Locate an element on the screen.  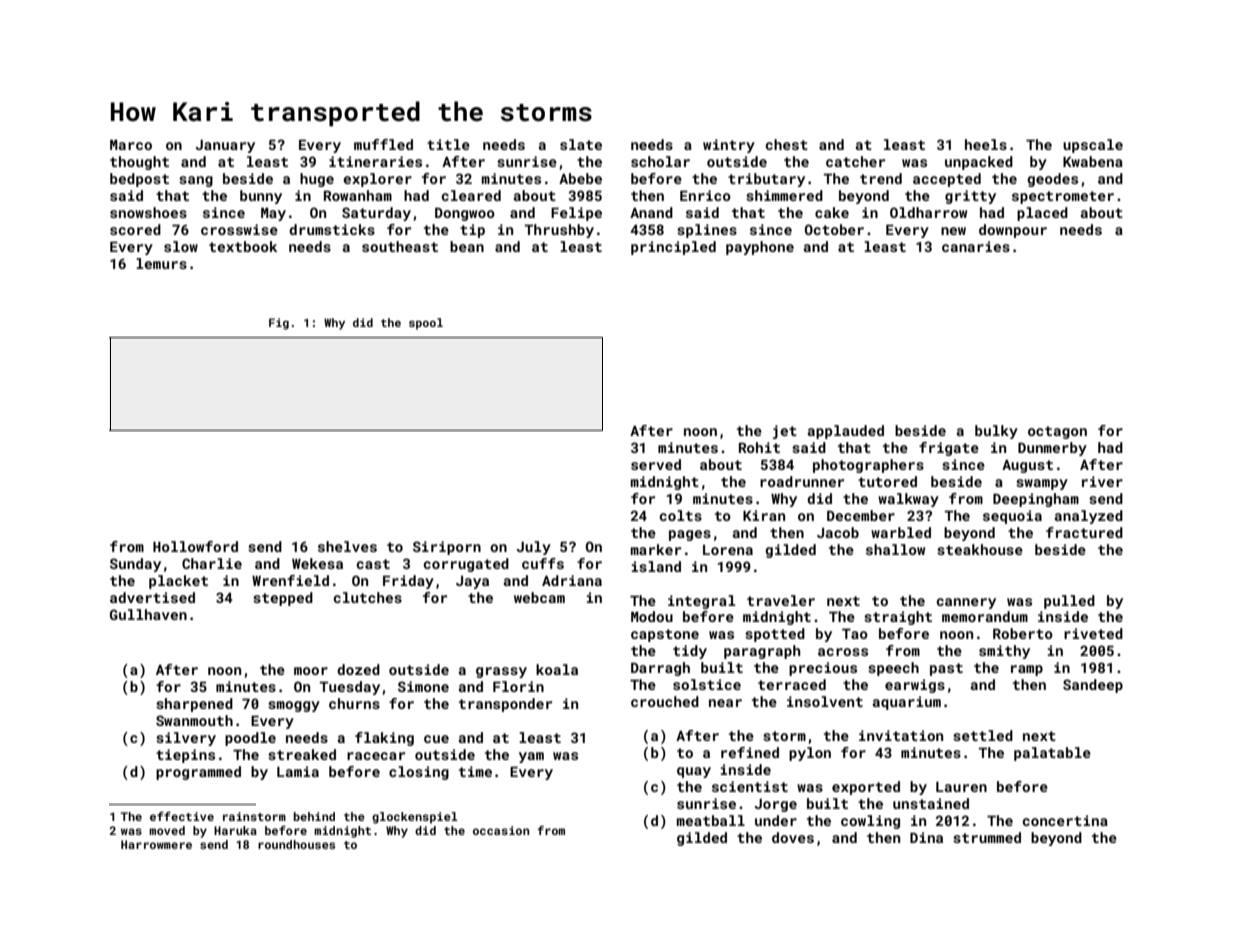
splines is located at coordinates (707, 231).
